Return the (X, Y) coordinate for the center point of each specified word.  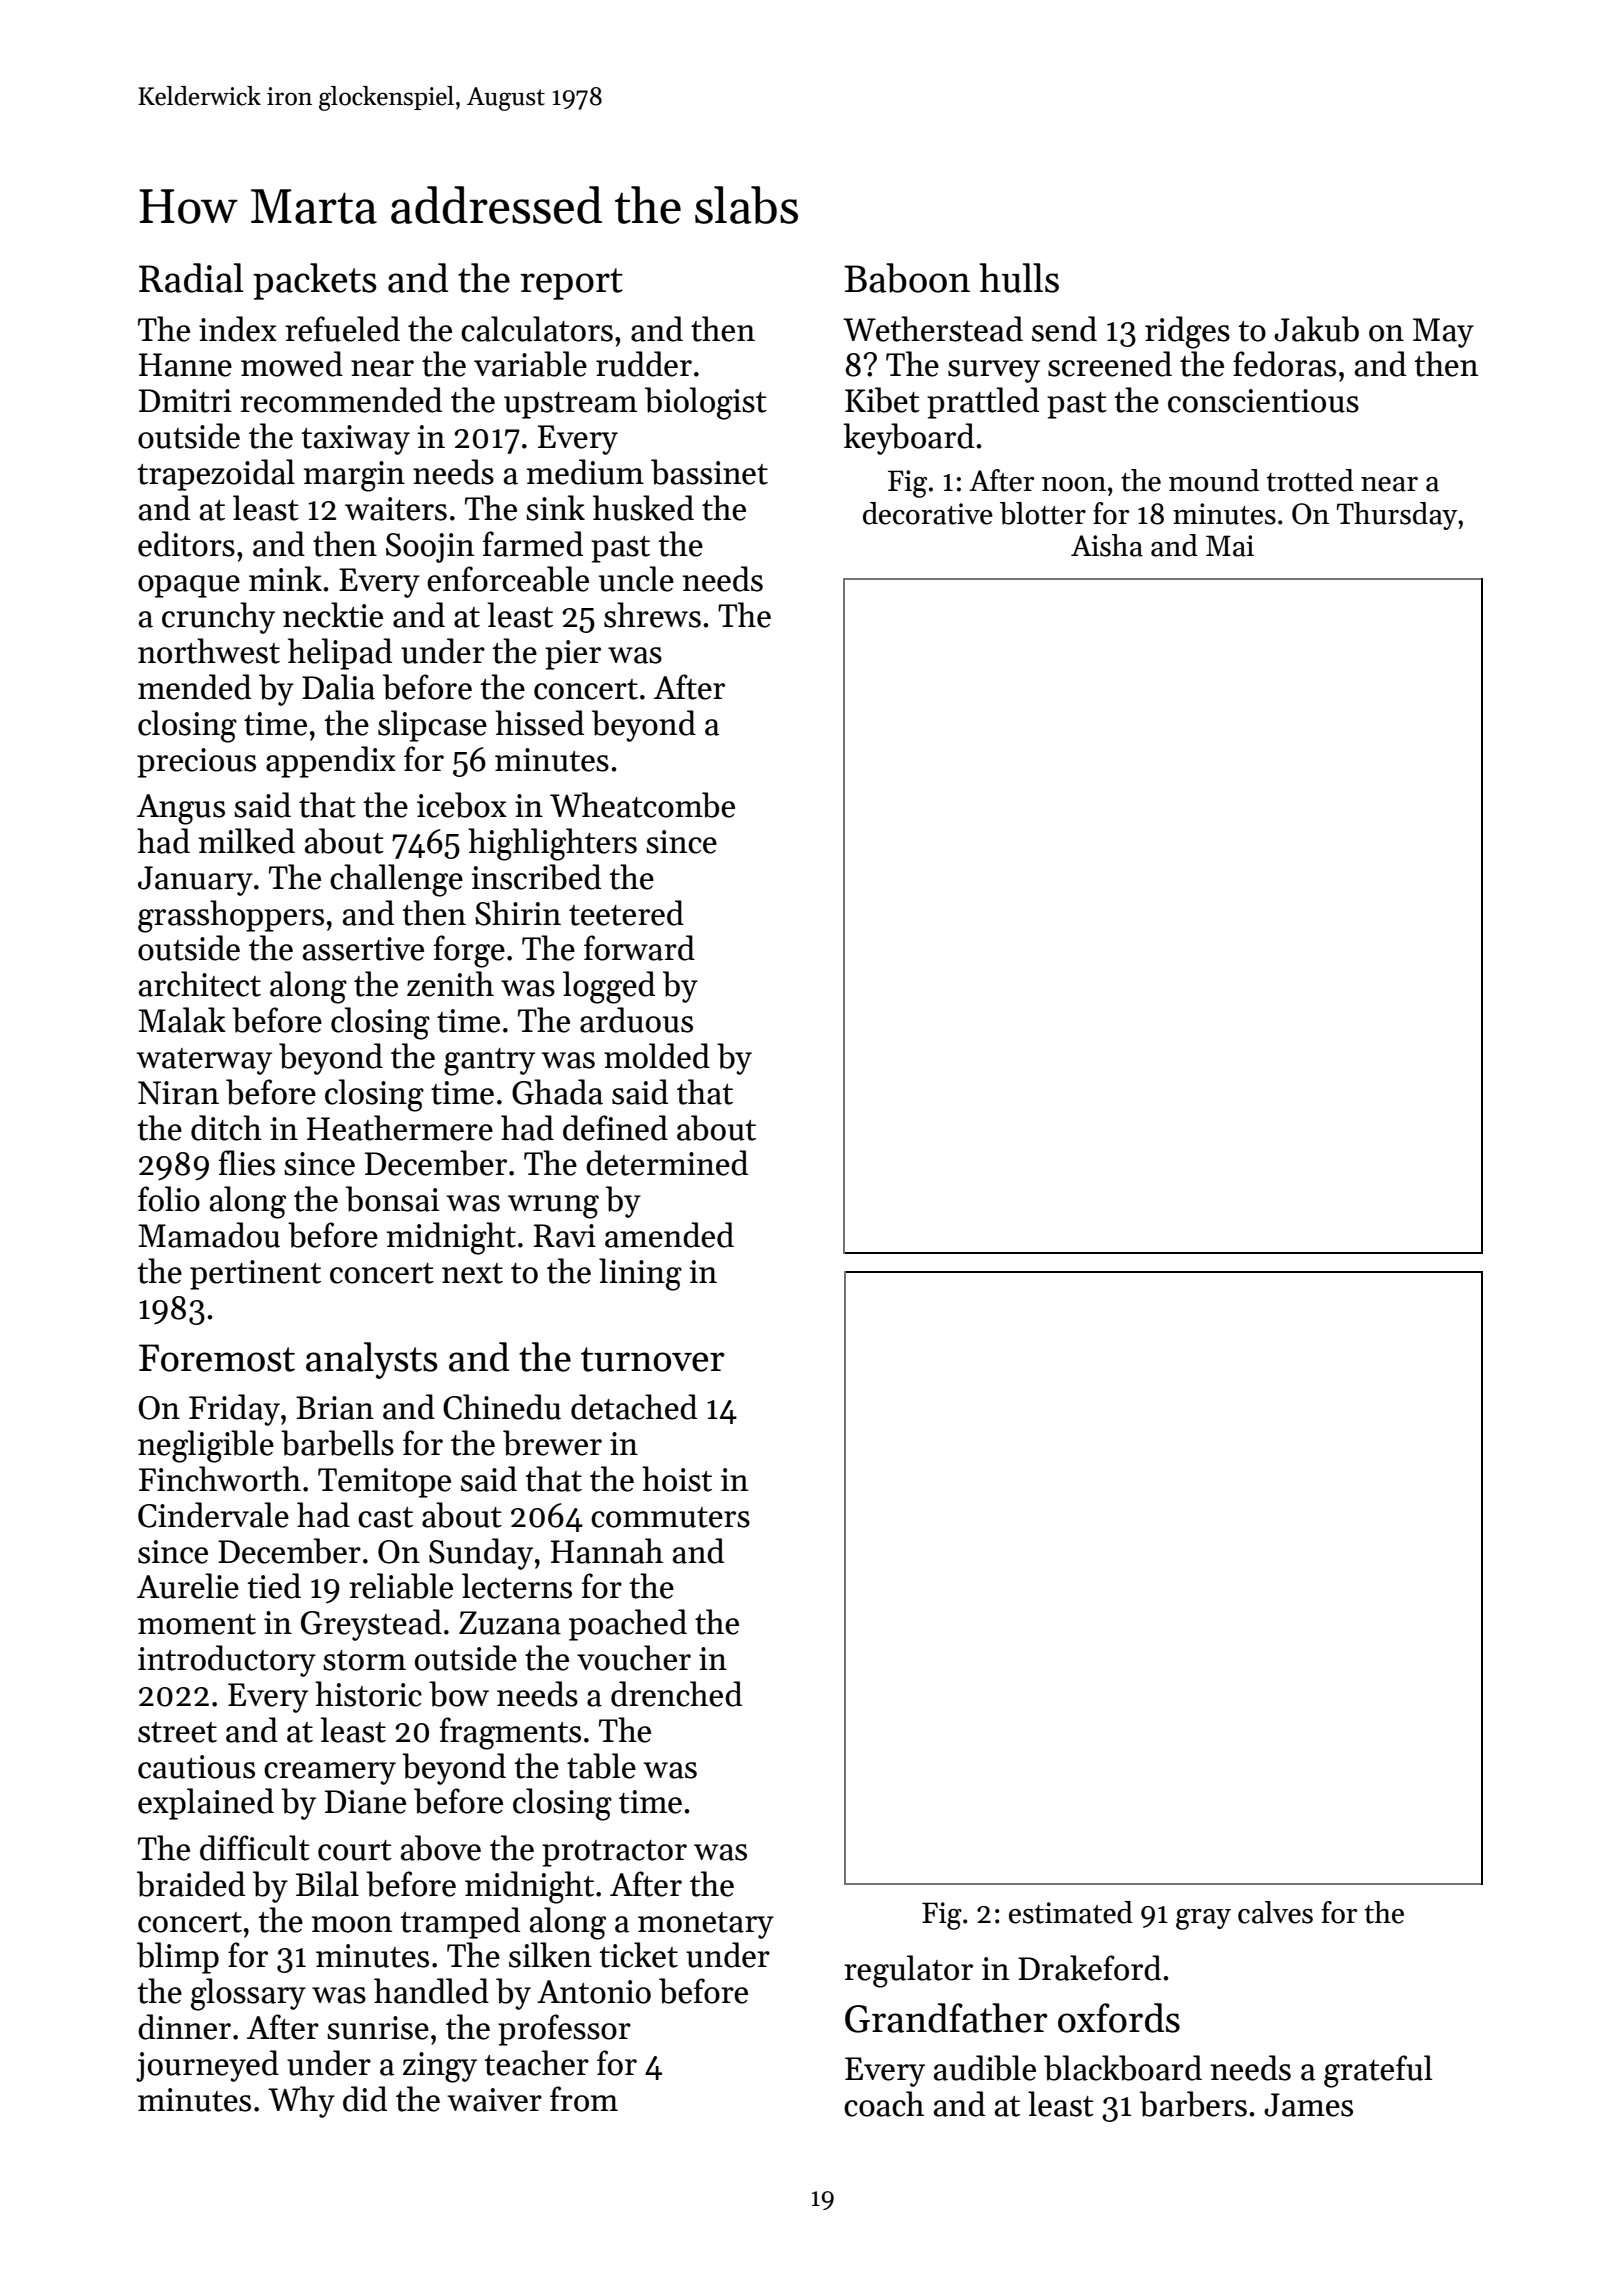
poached (628, 1625)
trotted (1310, 480)
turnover (653, 1359)
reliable (401, 1586)
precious (196, 763)
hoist (677, 1479)
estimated (1071, 1912)
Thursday (1397, 516)
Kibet (882, 400)
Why (301, 2102)
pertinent (255, 1275)
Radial (191, 278)
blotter (1043, 513)
